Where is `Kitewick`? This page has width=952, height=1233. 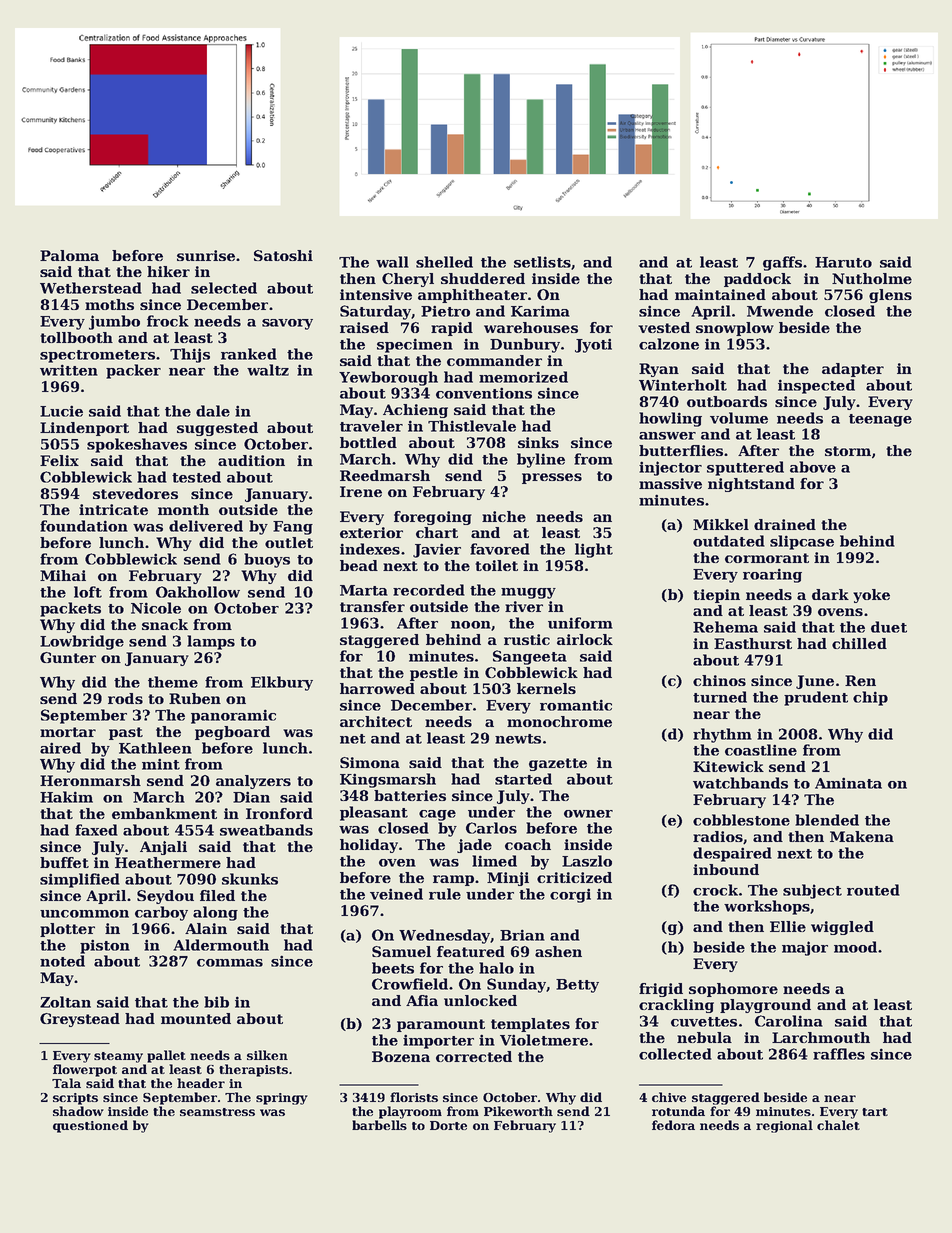 Kitewick is located at coordinates (728, 766).
